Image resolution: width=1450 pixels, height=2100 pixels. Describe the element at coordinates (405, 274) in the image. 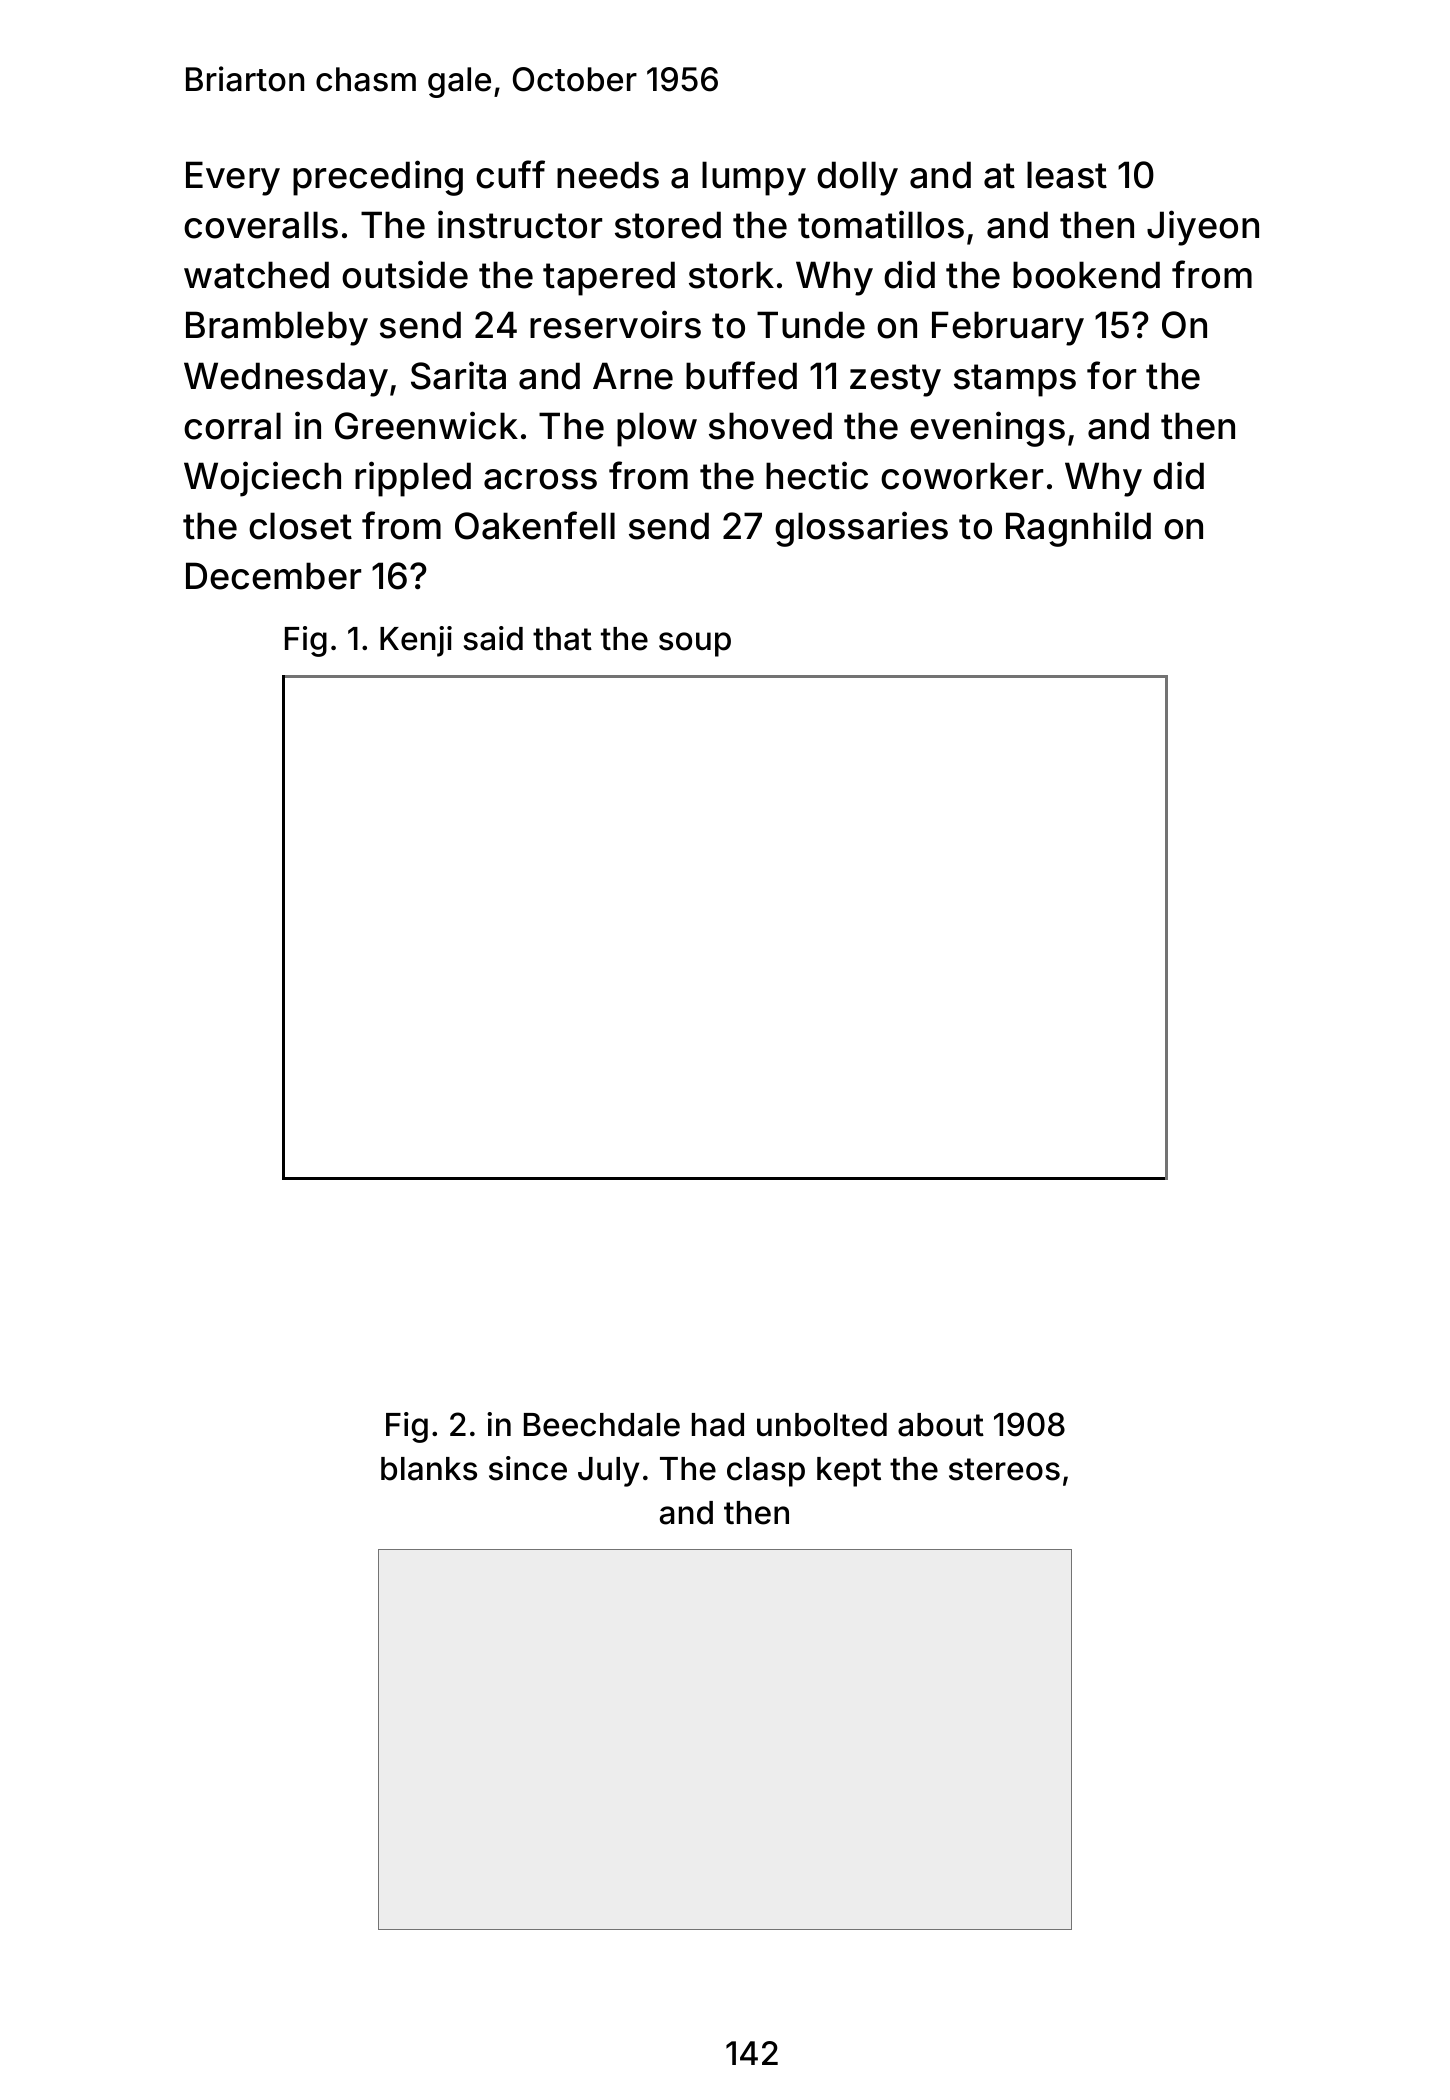

I see `outside` at that location.
